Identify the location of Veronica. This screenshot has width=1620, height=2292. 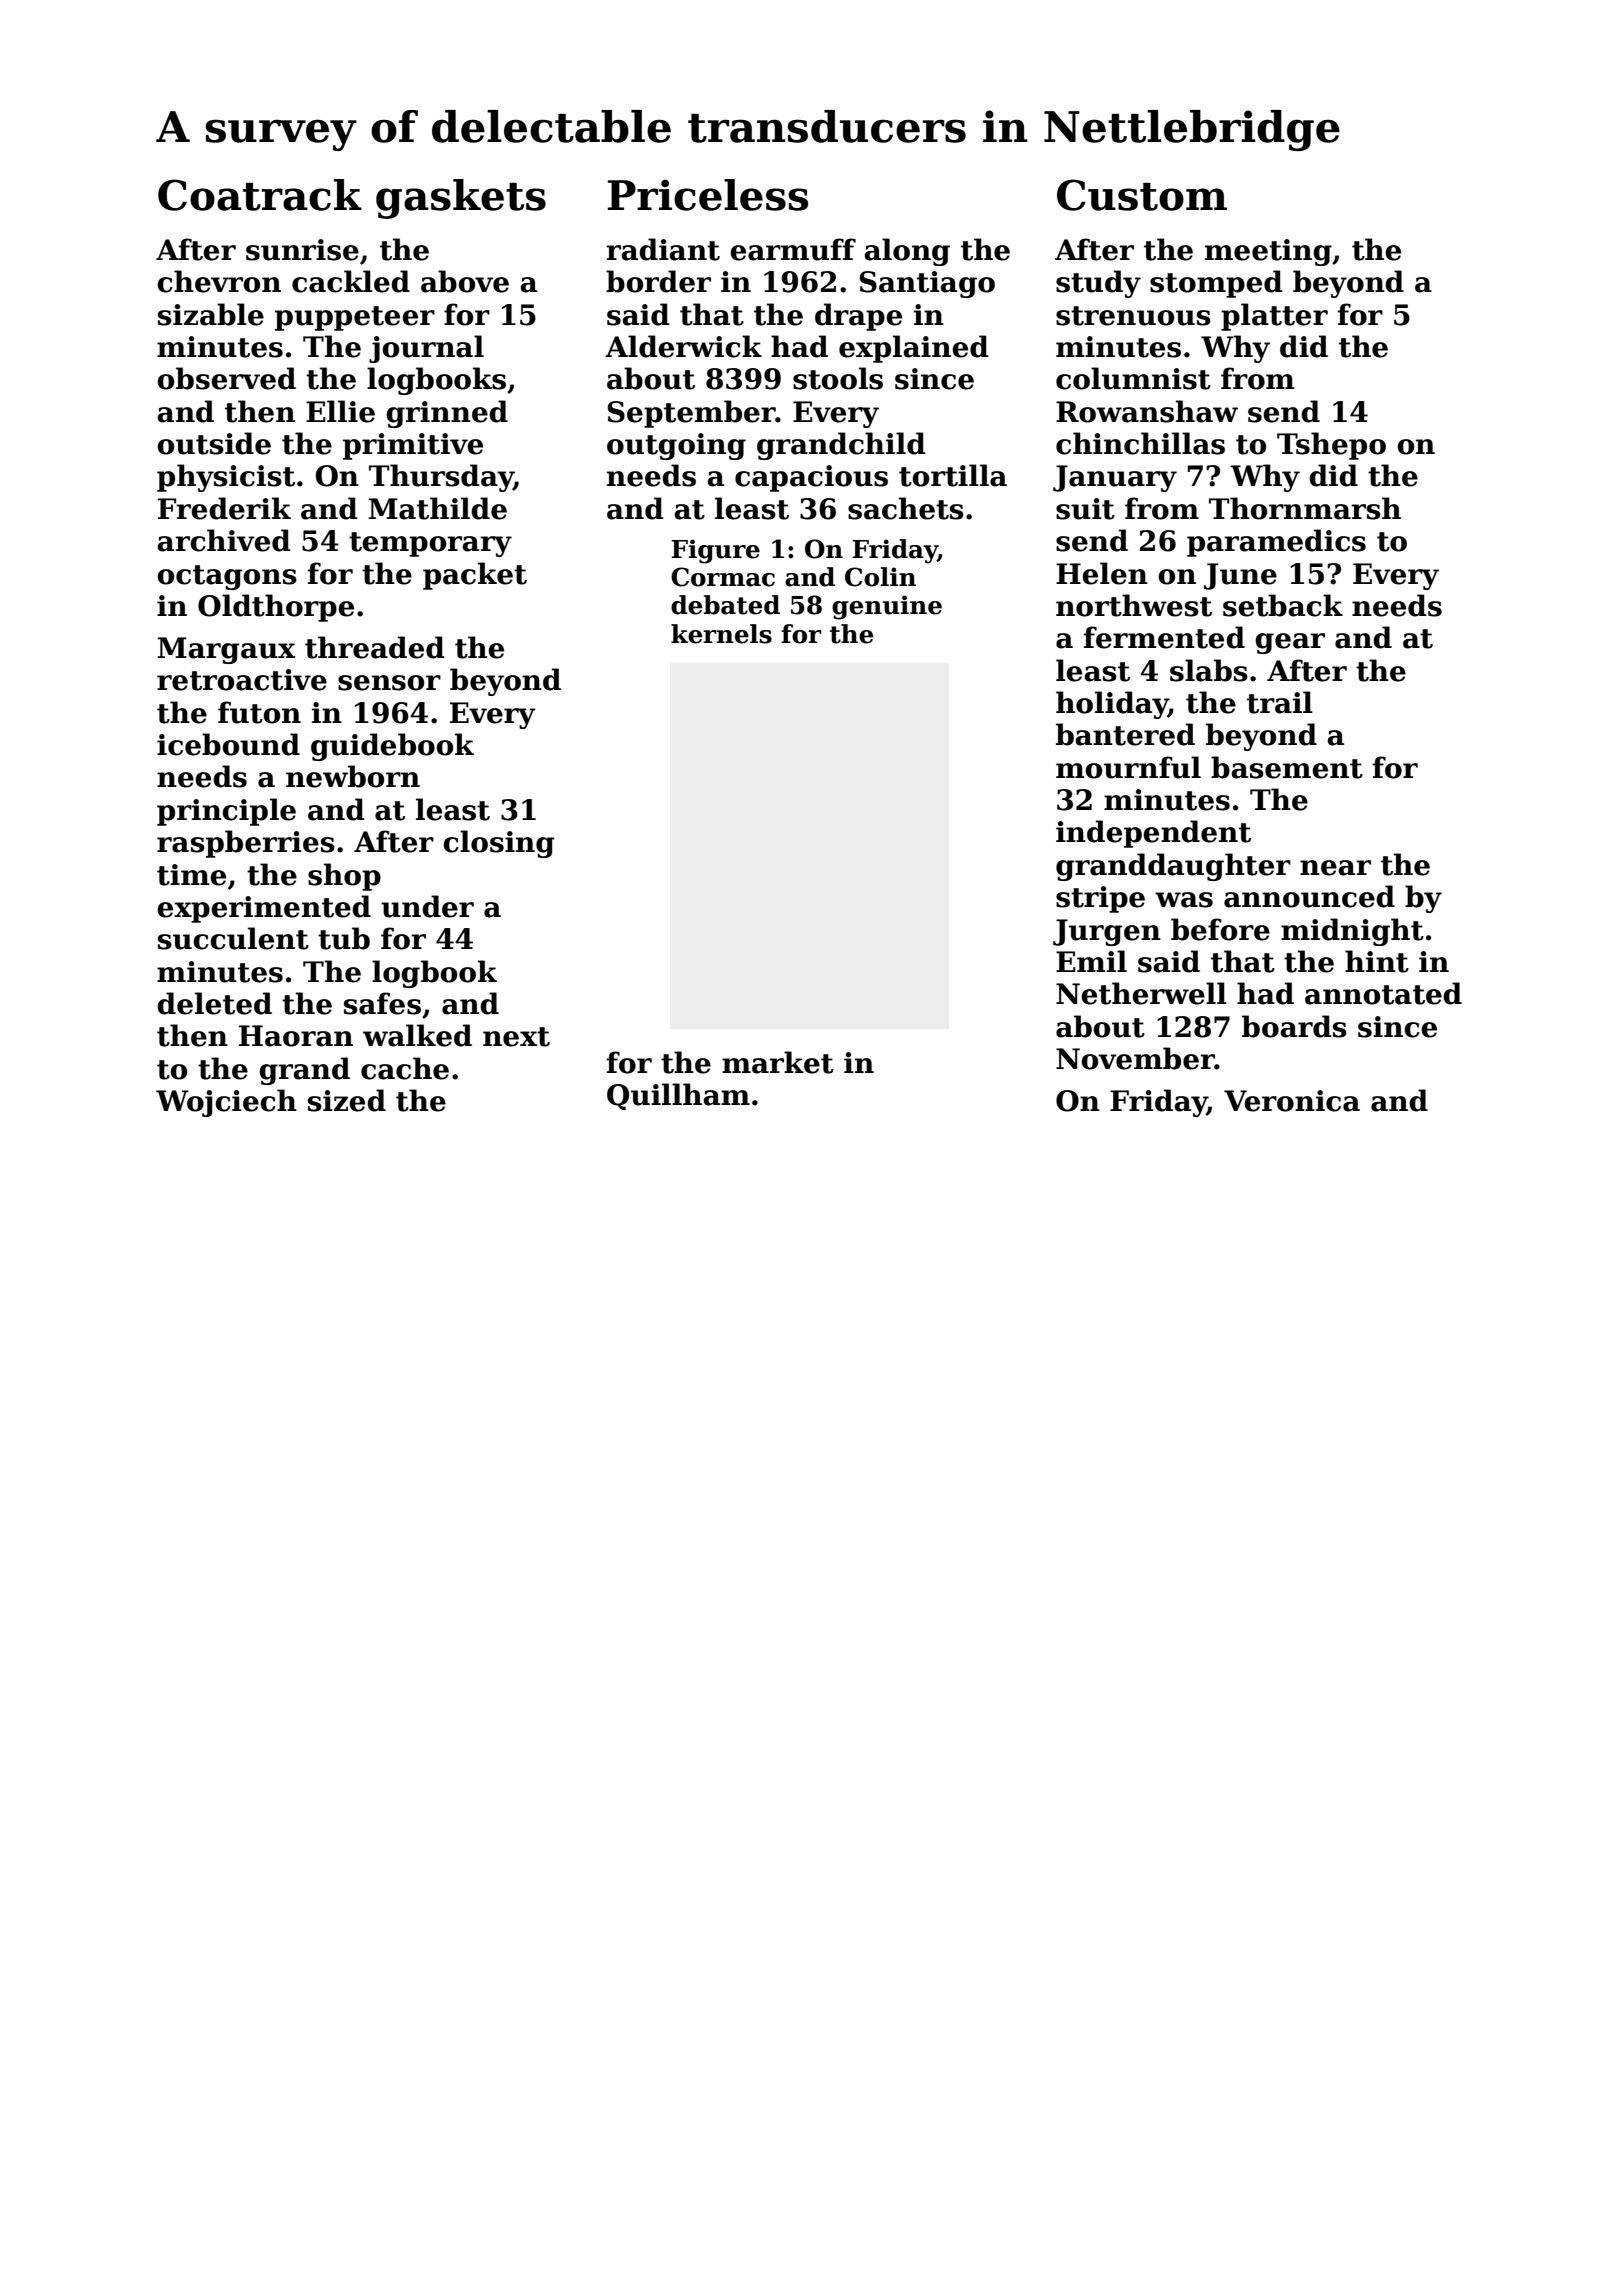
(1292, 1101).
